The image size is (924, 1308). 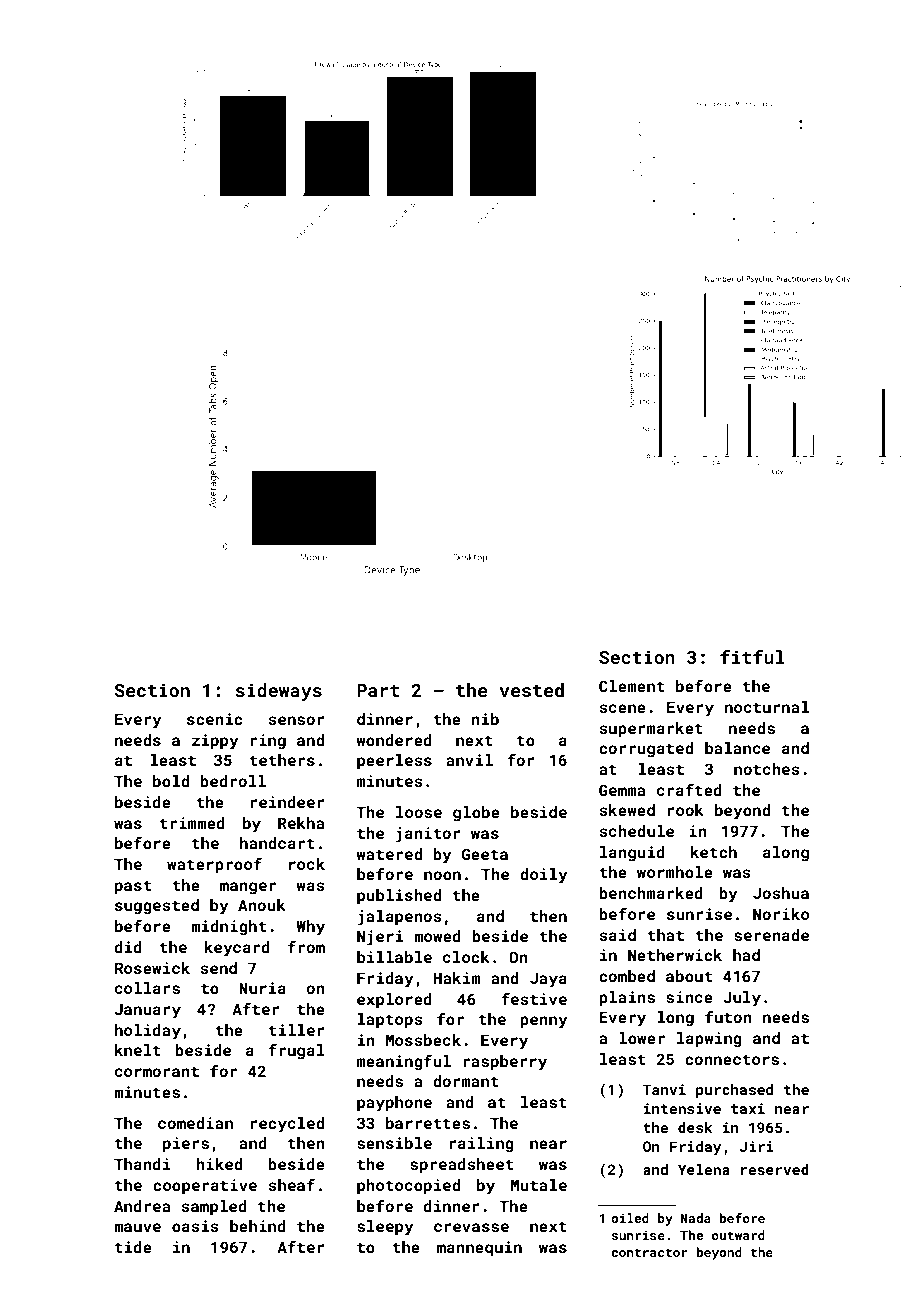 What do you see at coordinates (675, 955) in the screenshot?
I see `Netherwick` at bounding box center [675, 955].
